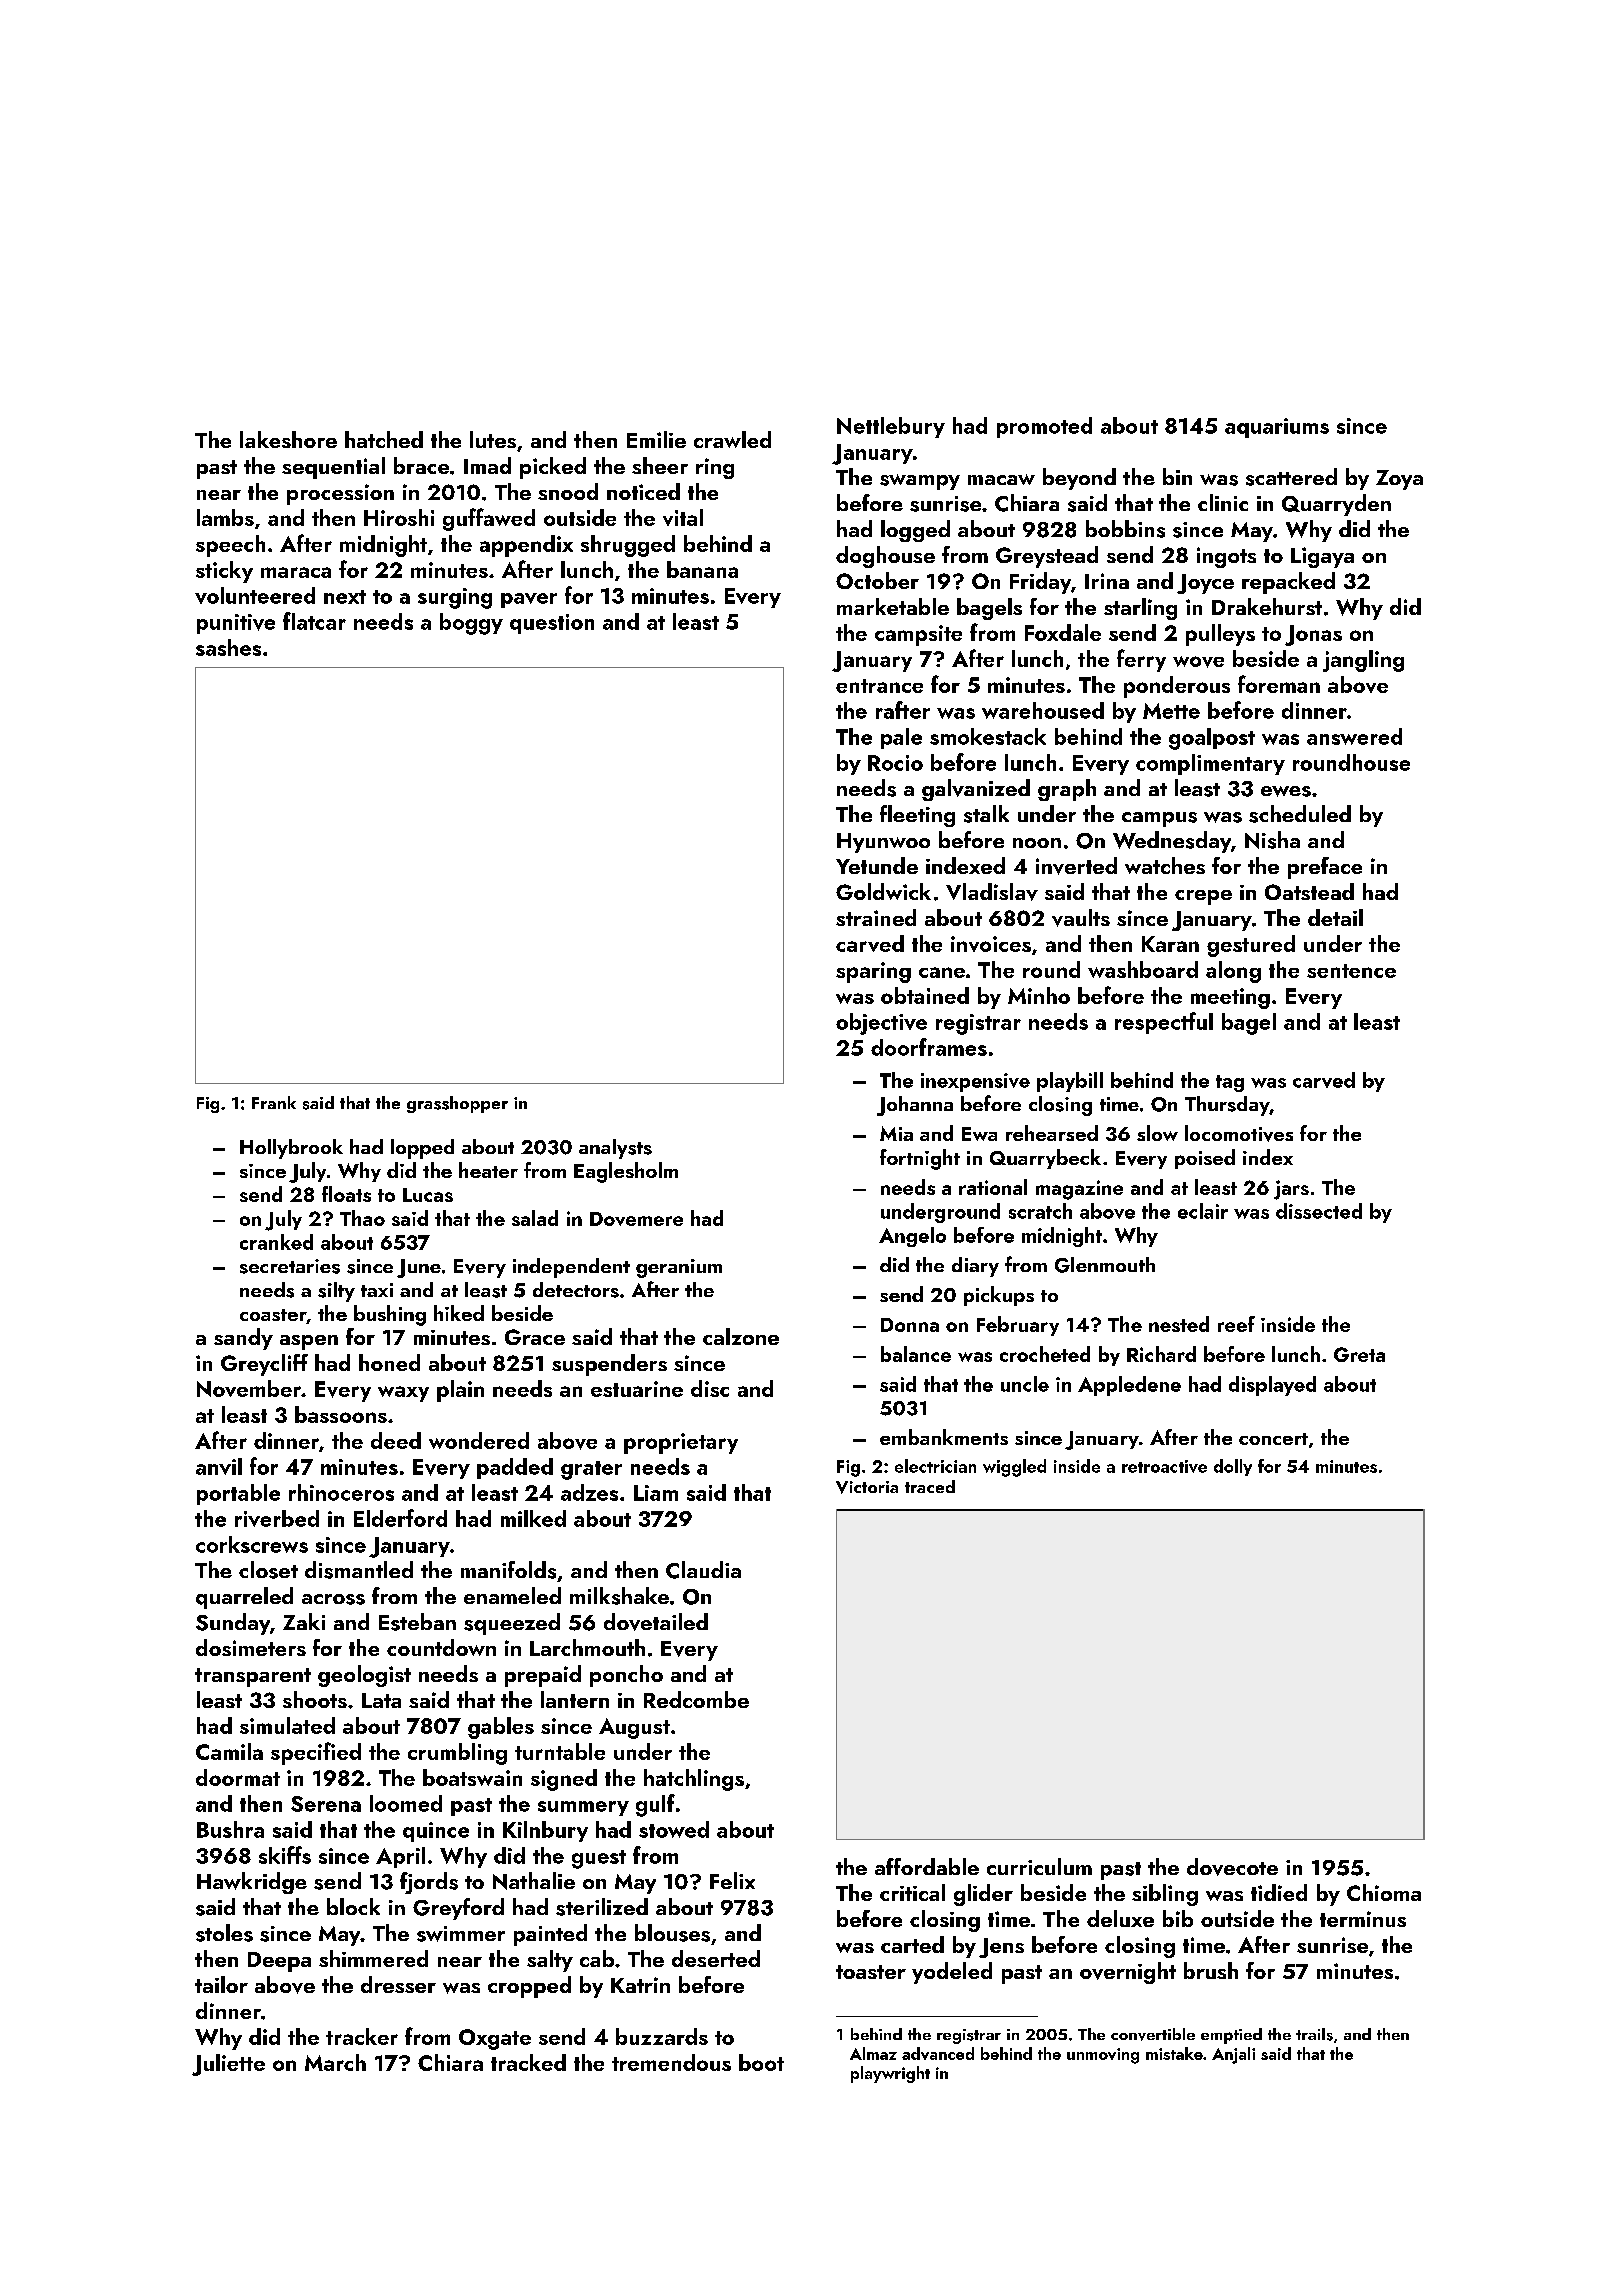 This screenshot has height=2292, width=1620. I want to click on answered, so click(1354, 736).
